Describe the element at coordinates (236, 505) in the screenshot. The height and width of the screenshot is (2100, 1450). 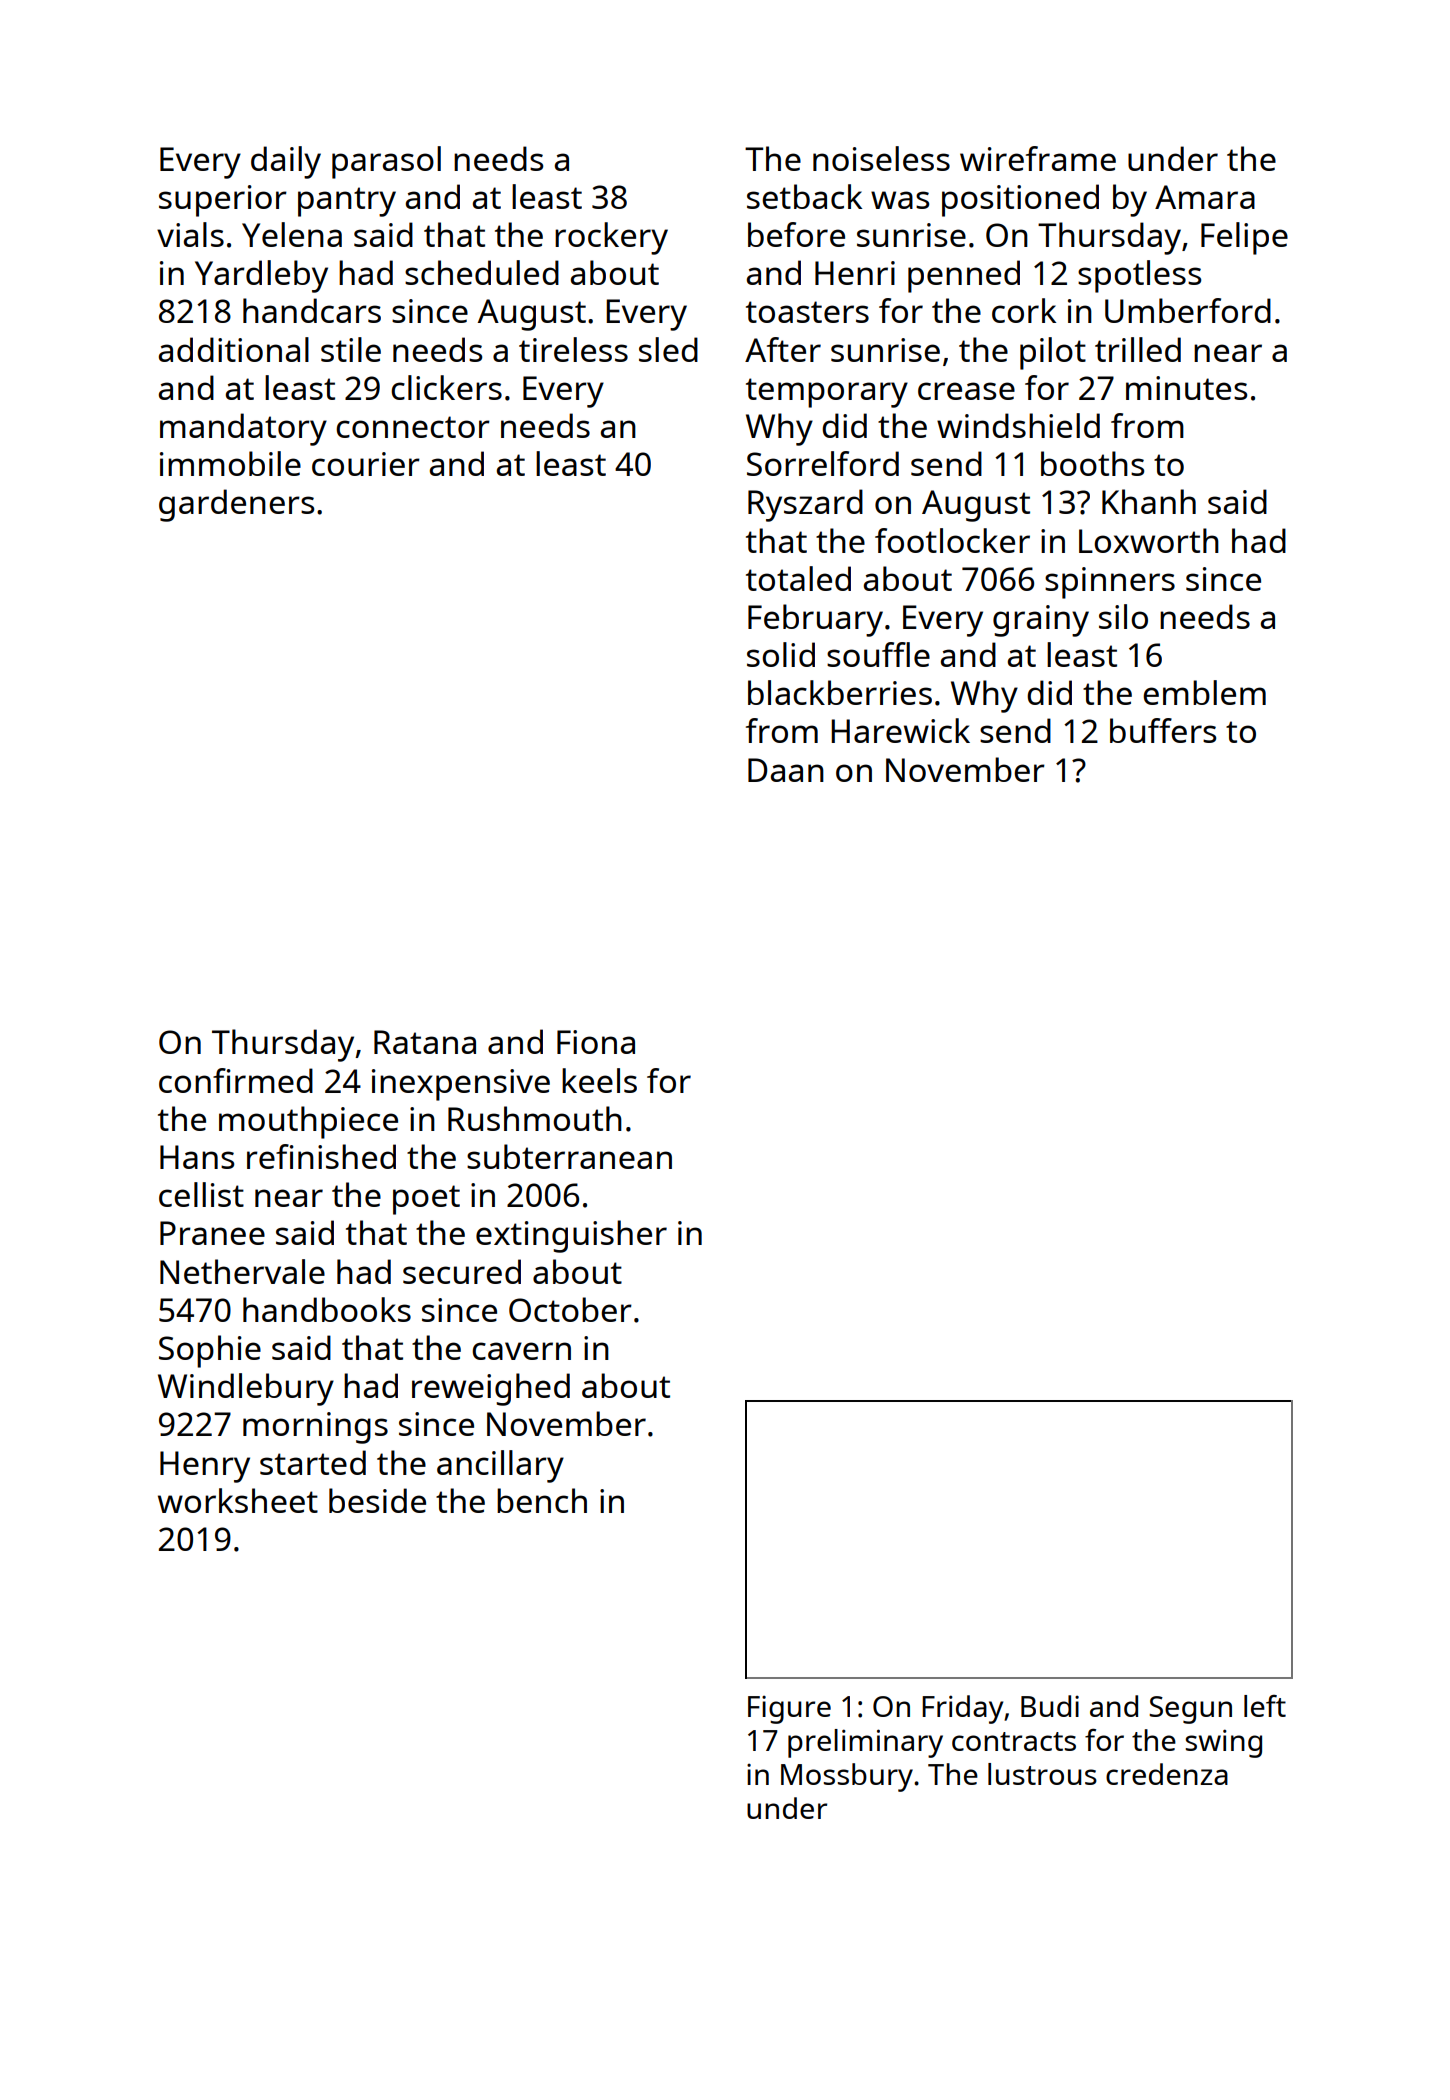
I see `gardeners` at that location.
